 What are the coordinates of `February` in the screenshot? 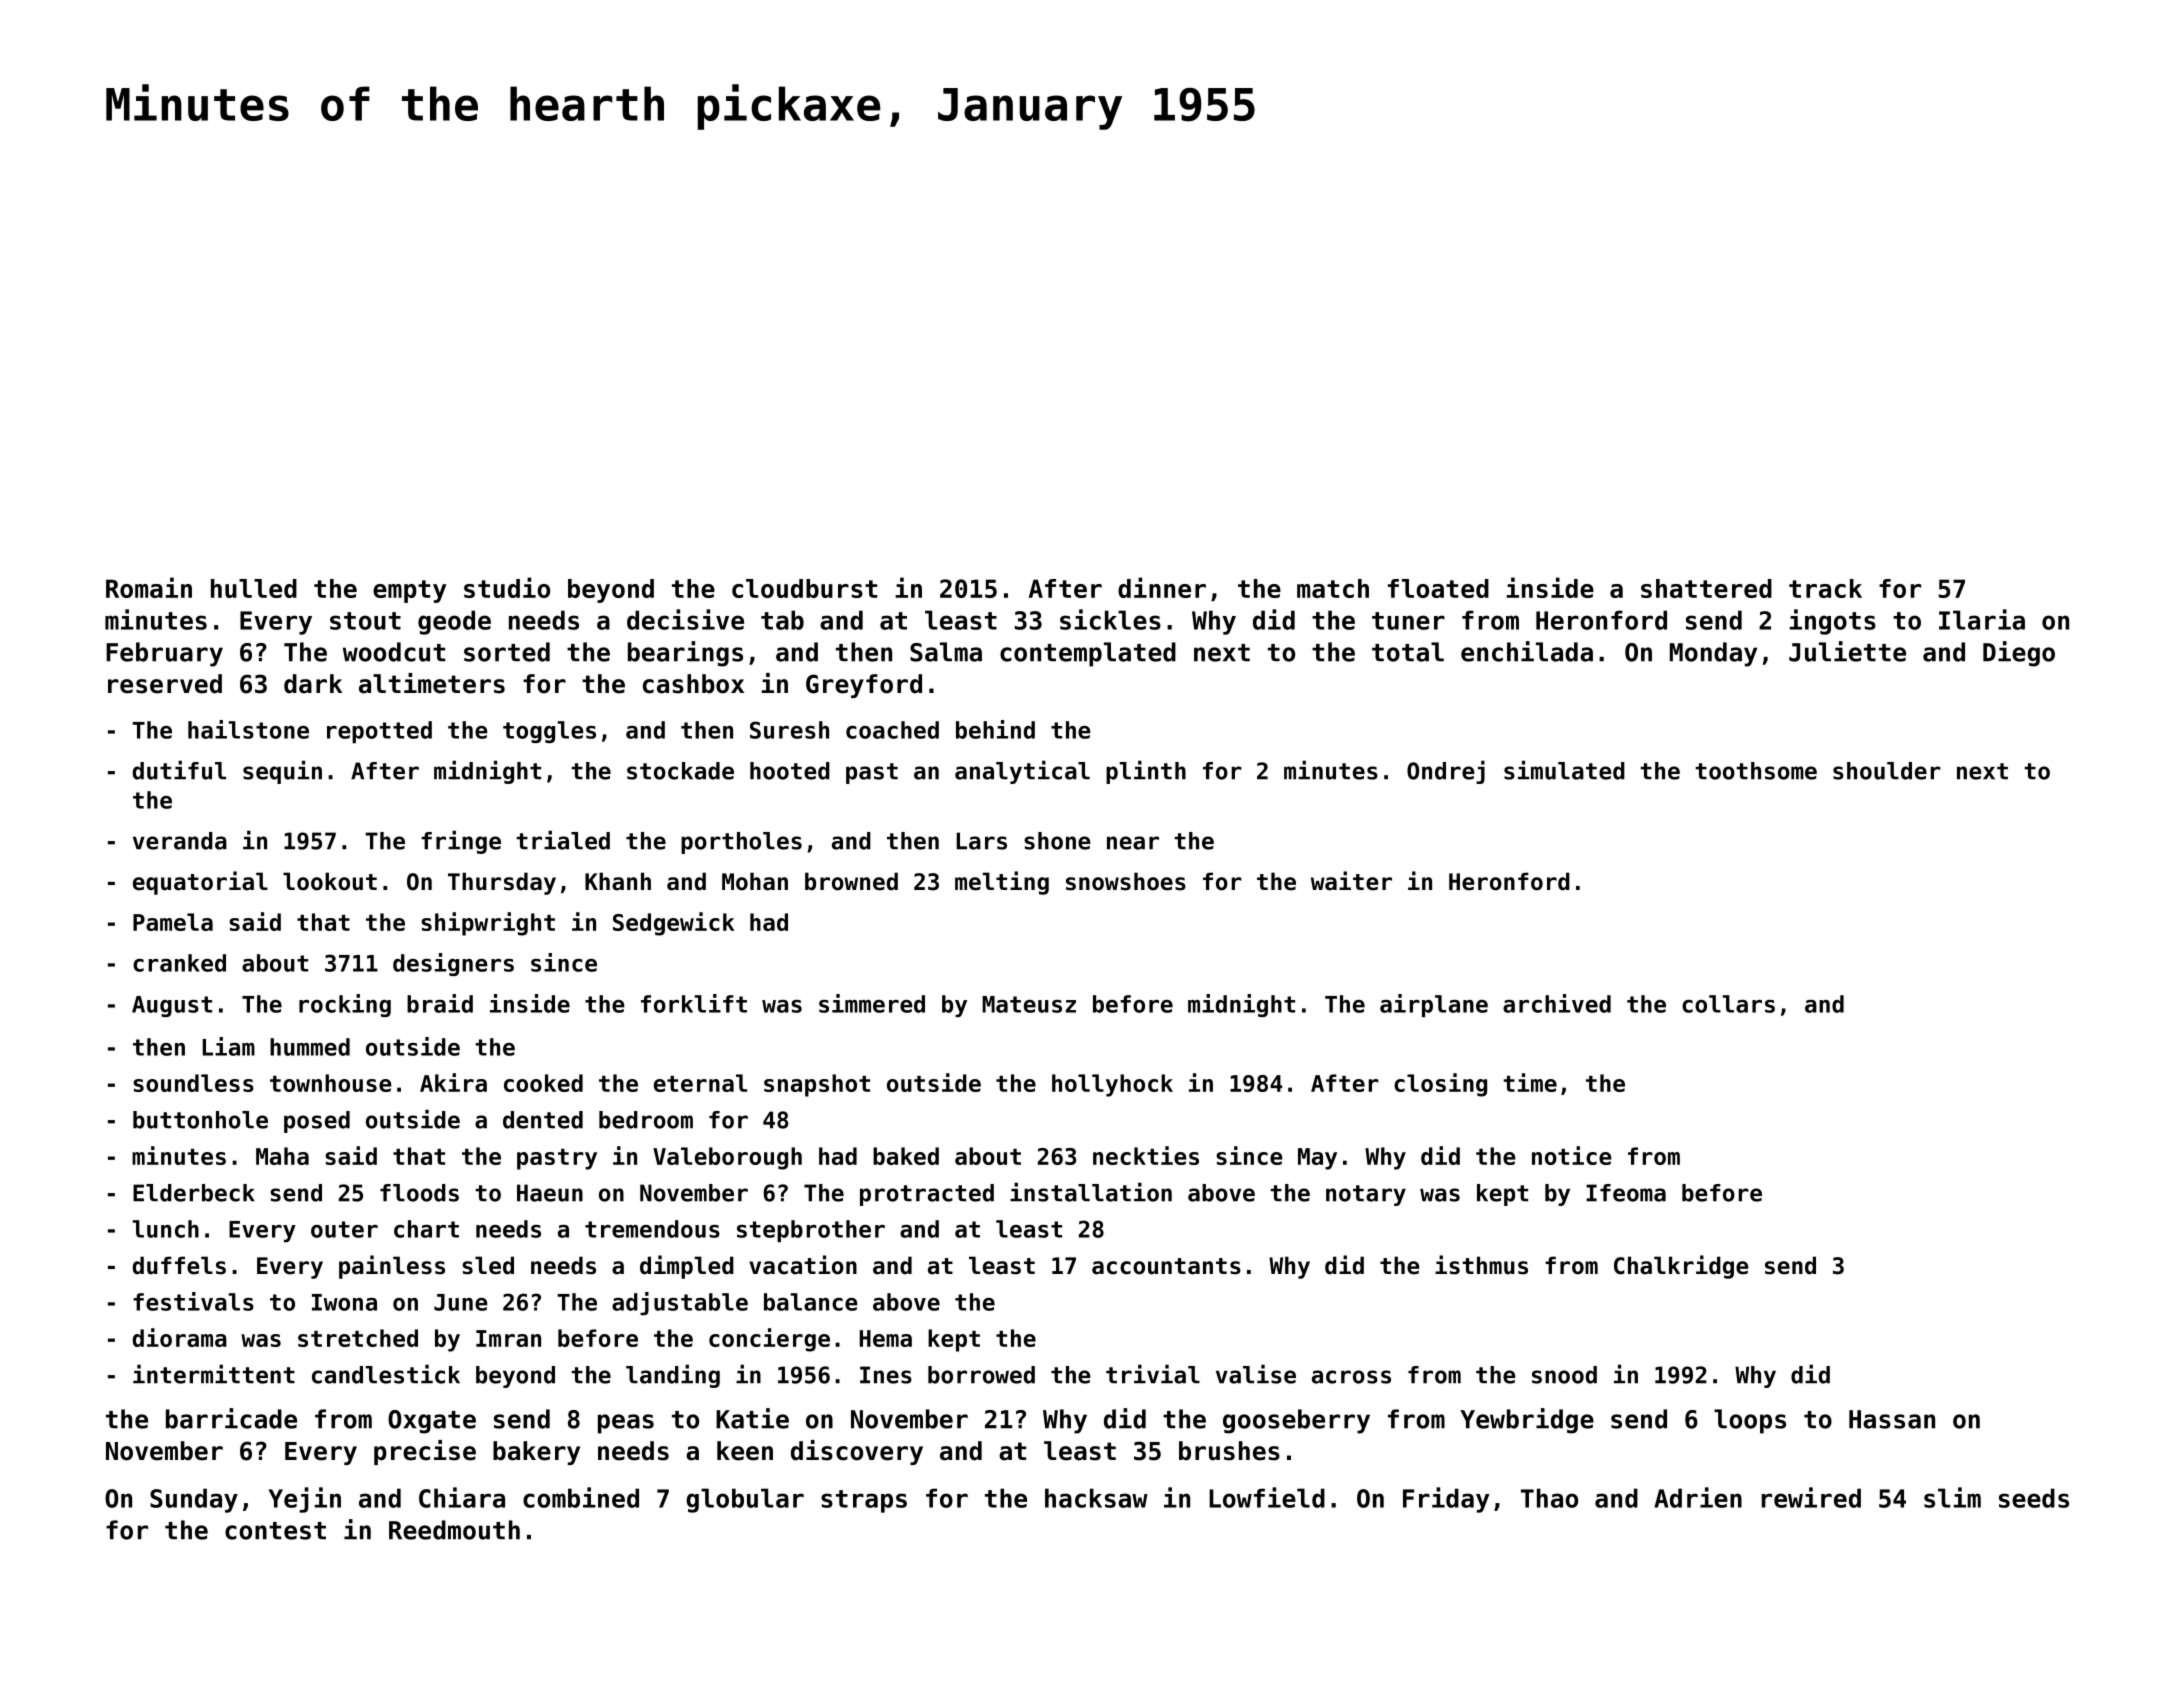 It's located at (164, 654).
